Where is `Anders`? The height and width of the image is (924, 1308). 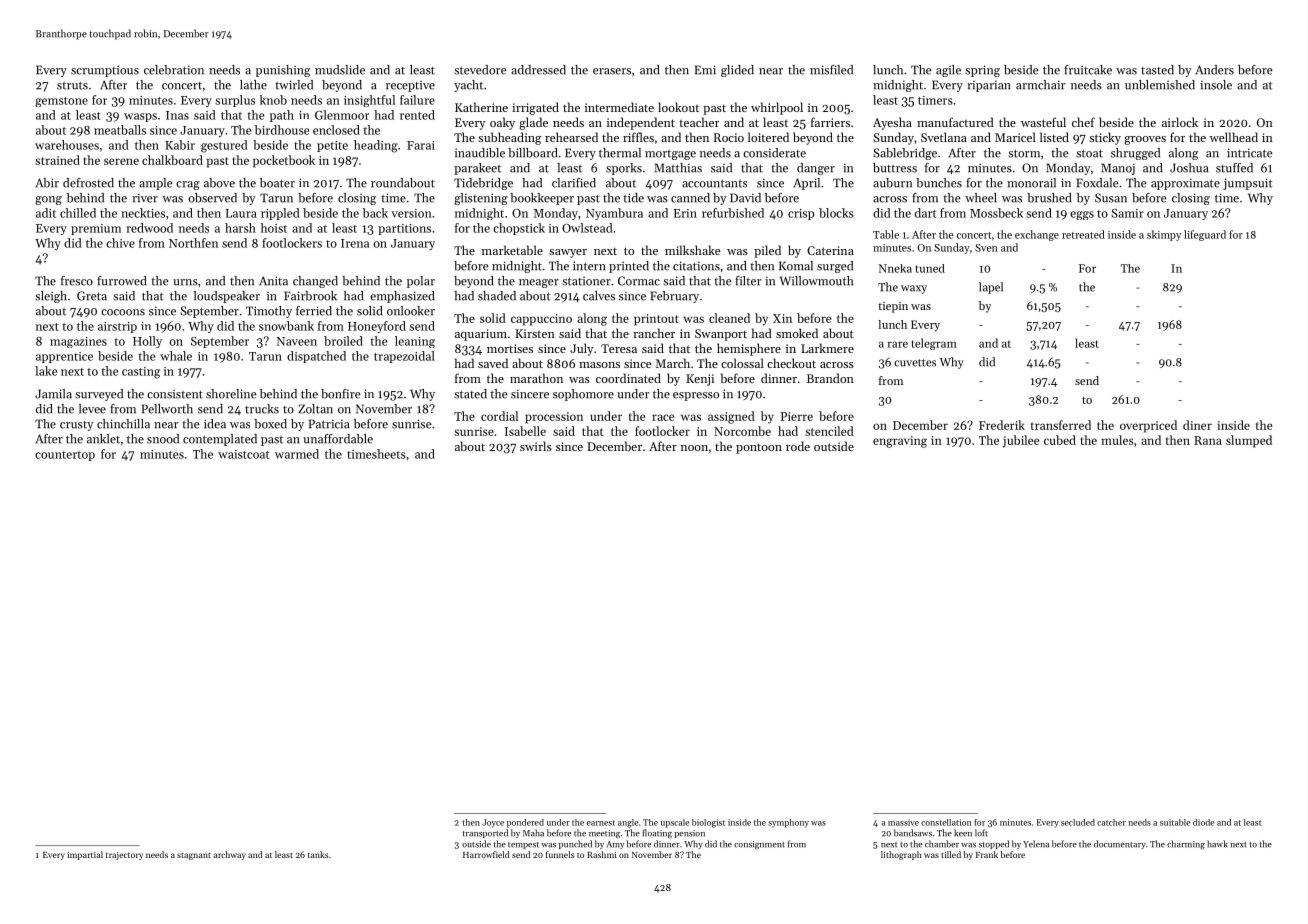
Anders is located at coordinates (1214, 70).
